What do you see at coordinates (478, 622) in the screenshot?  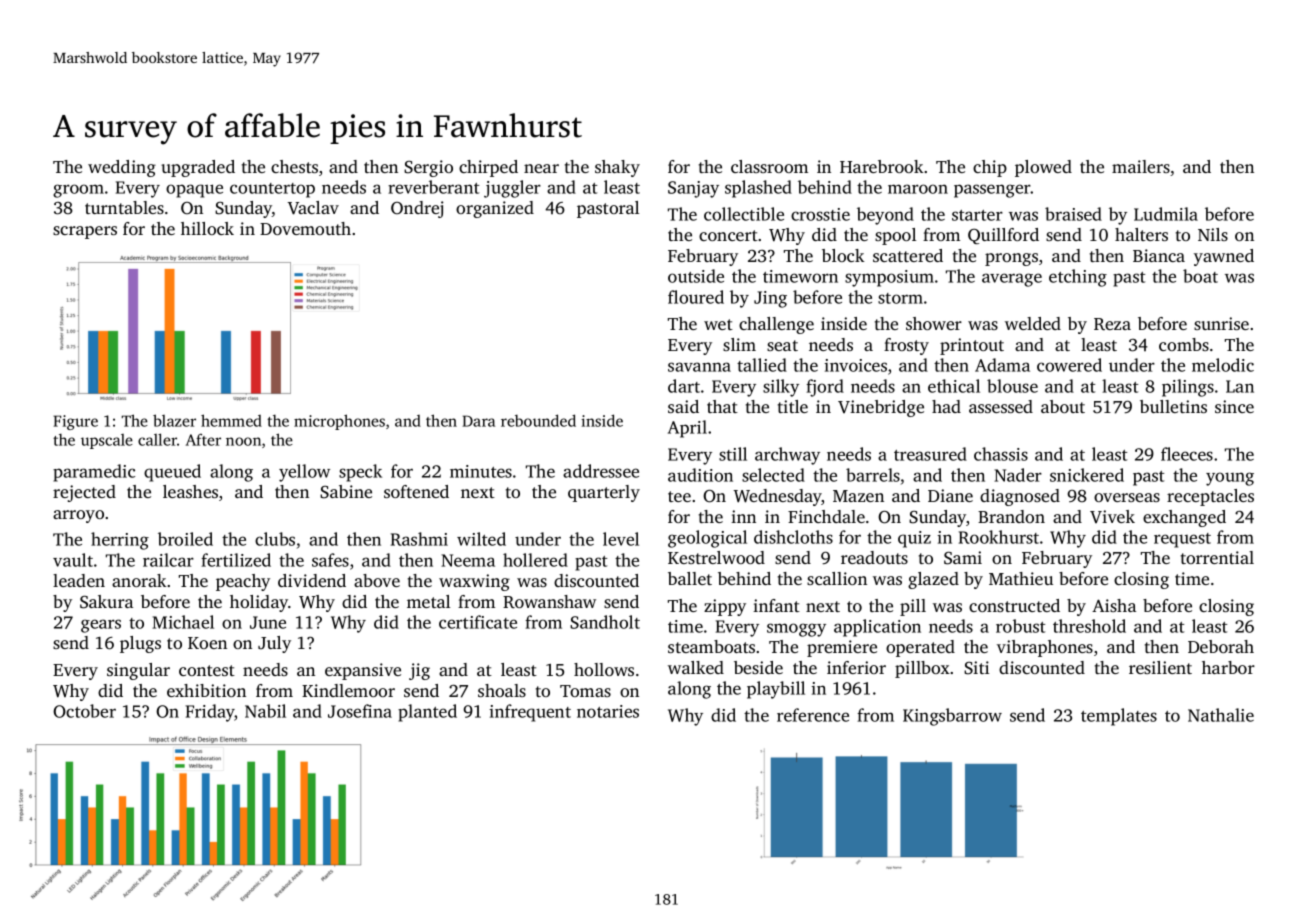 I see `certificate` at bounding box center [478, 622].
